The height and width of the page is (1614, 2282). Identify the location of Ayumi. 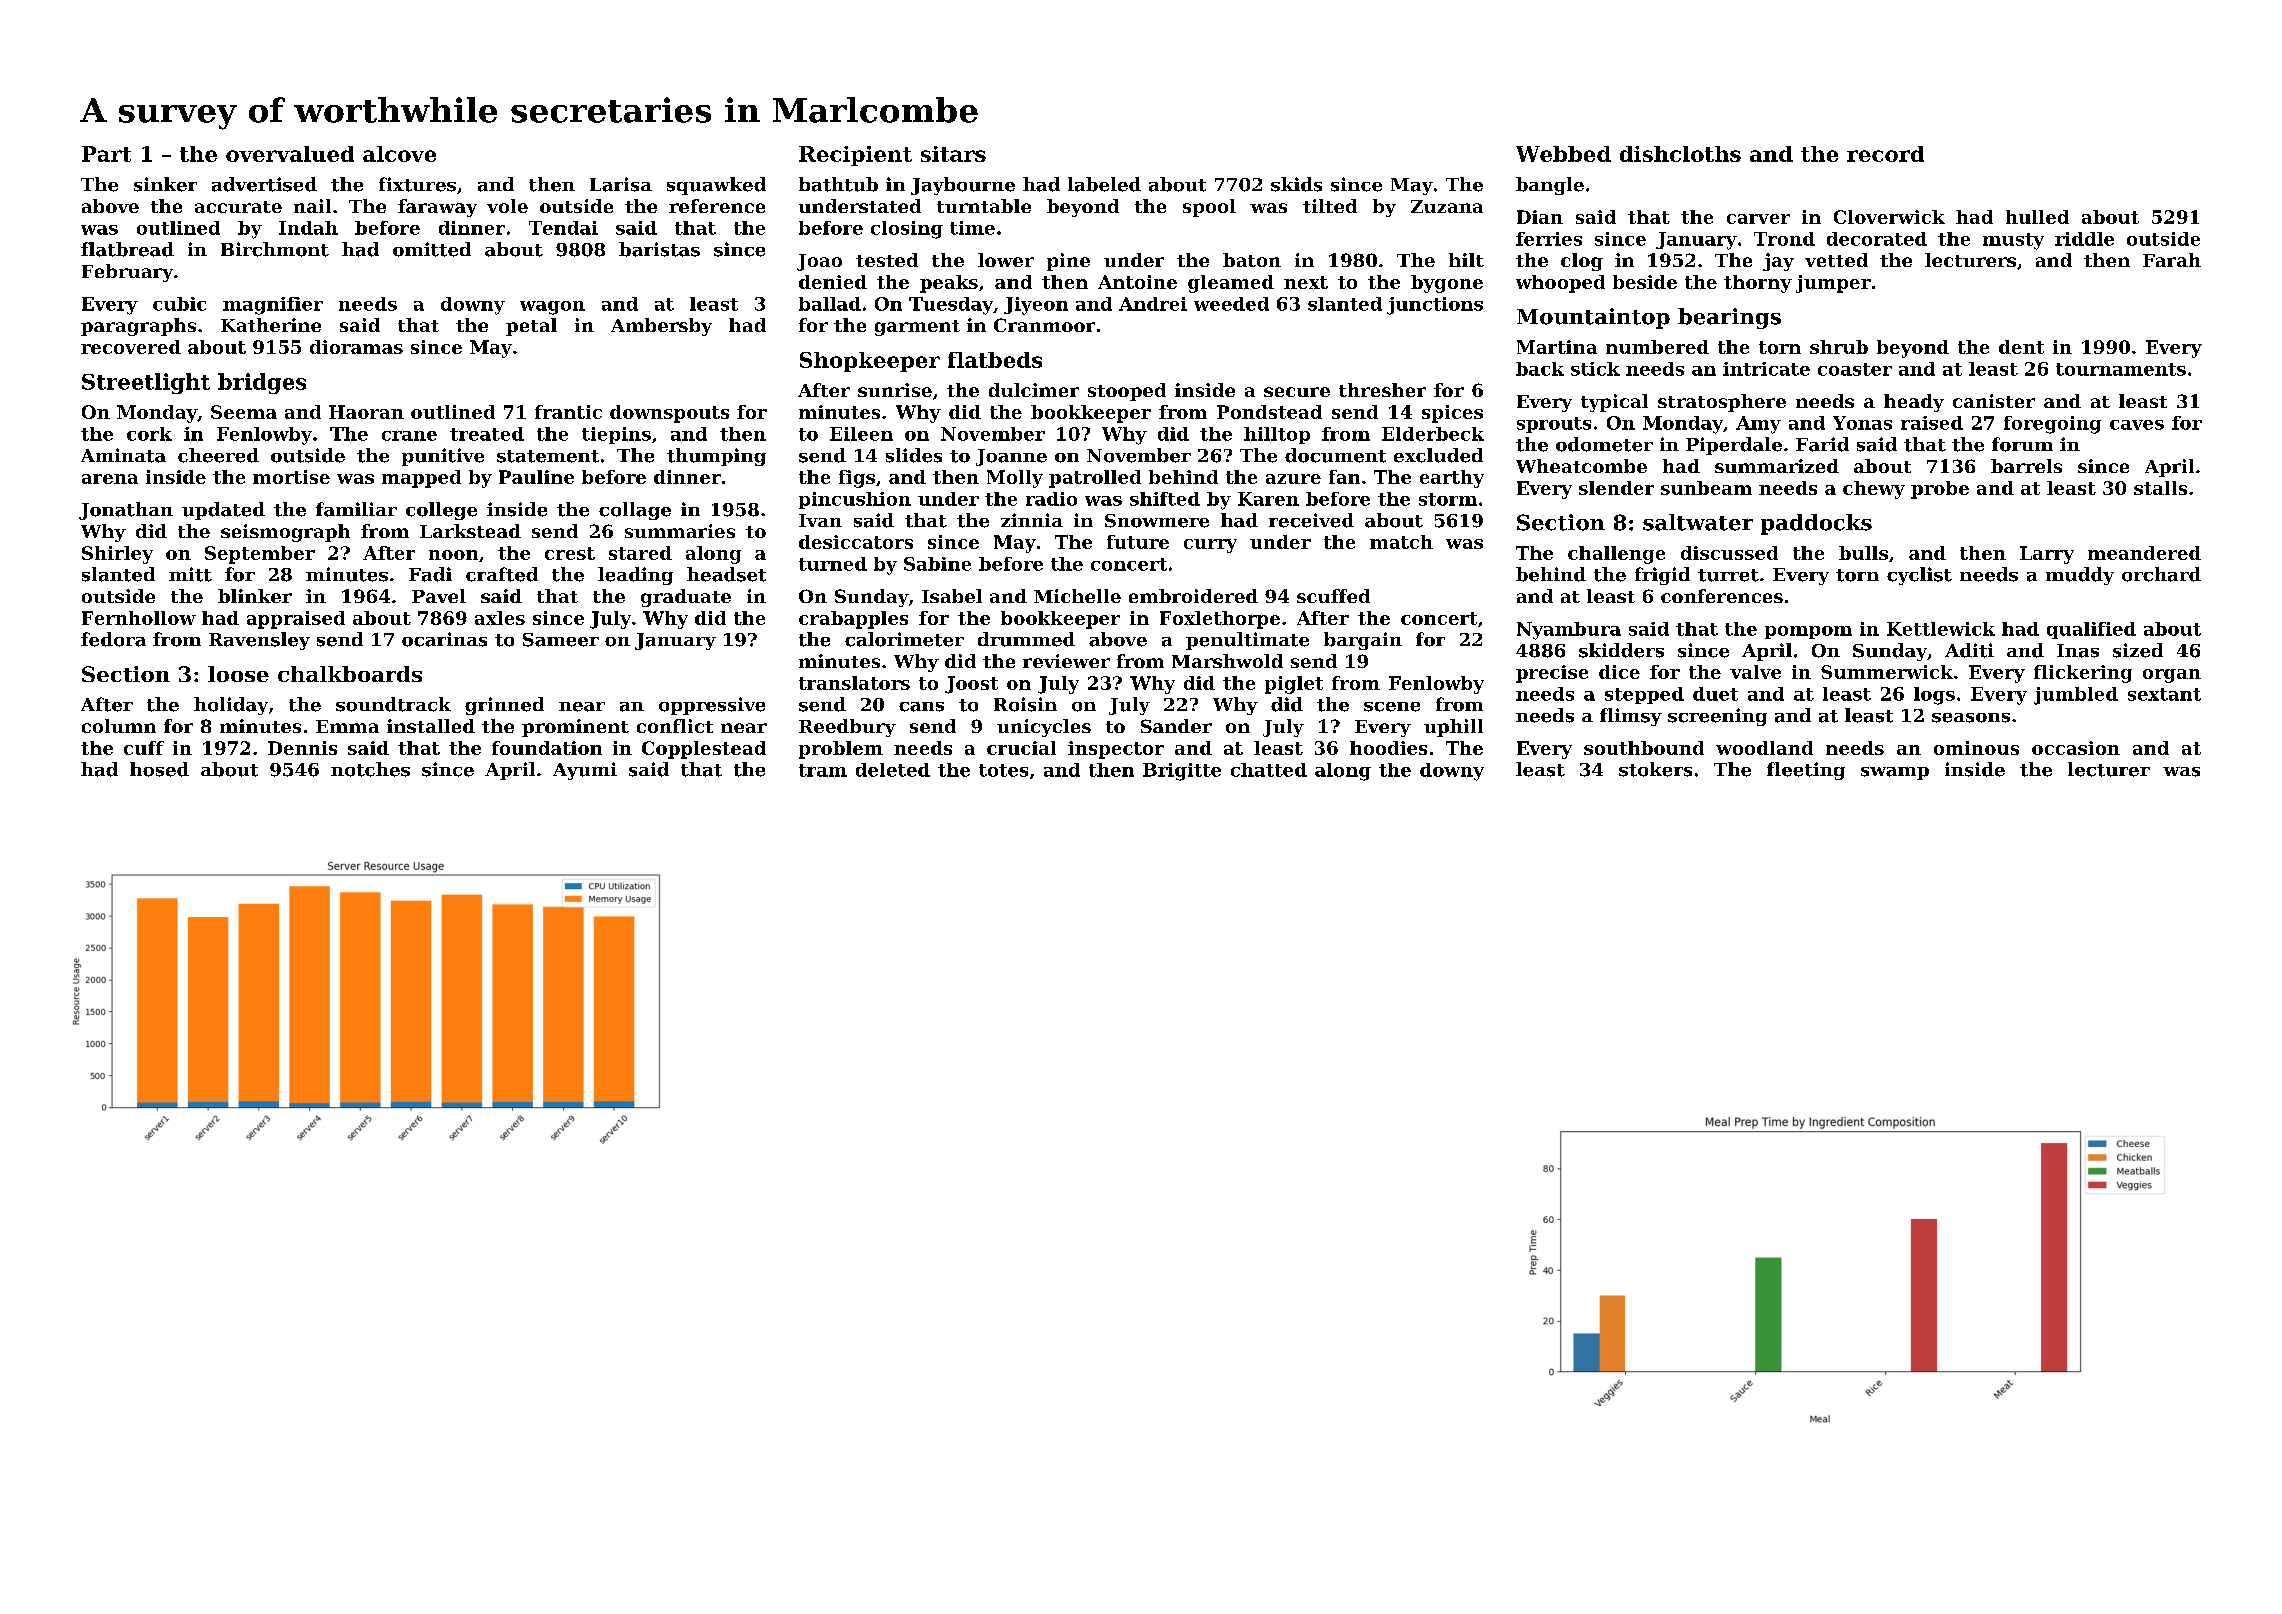
(585, 771).
